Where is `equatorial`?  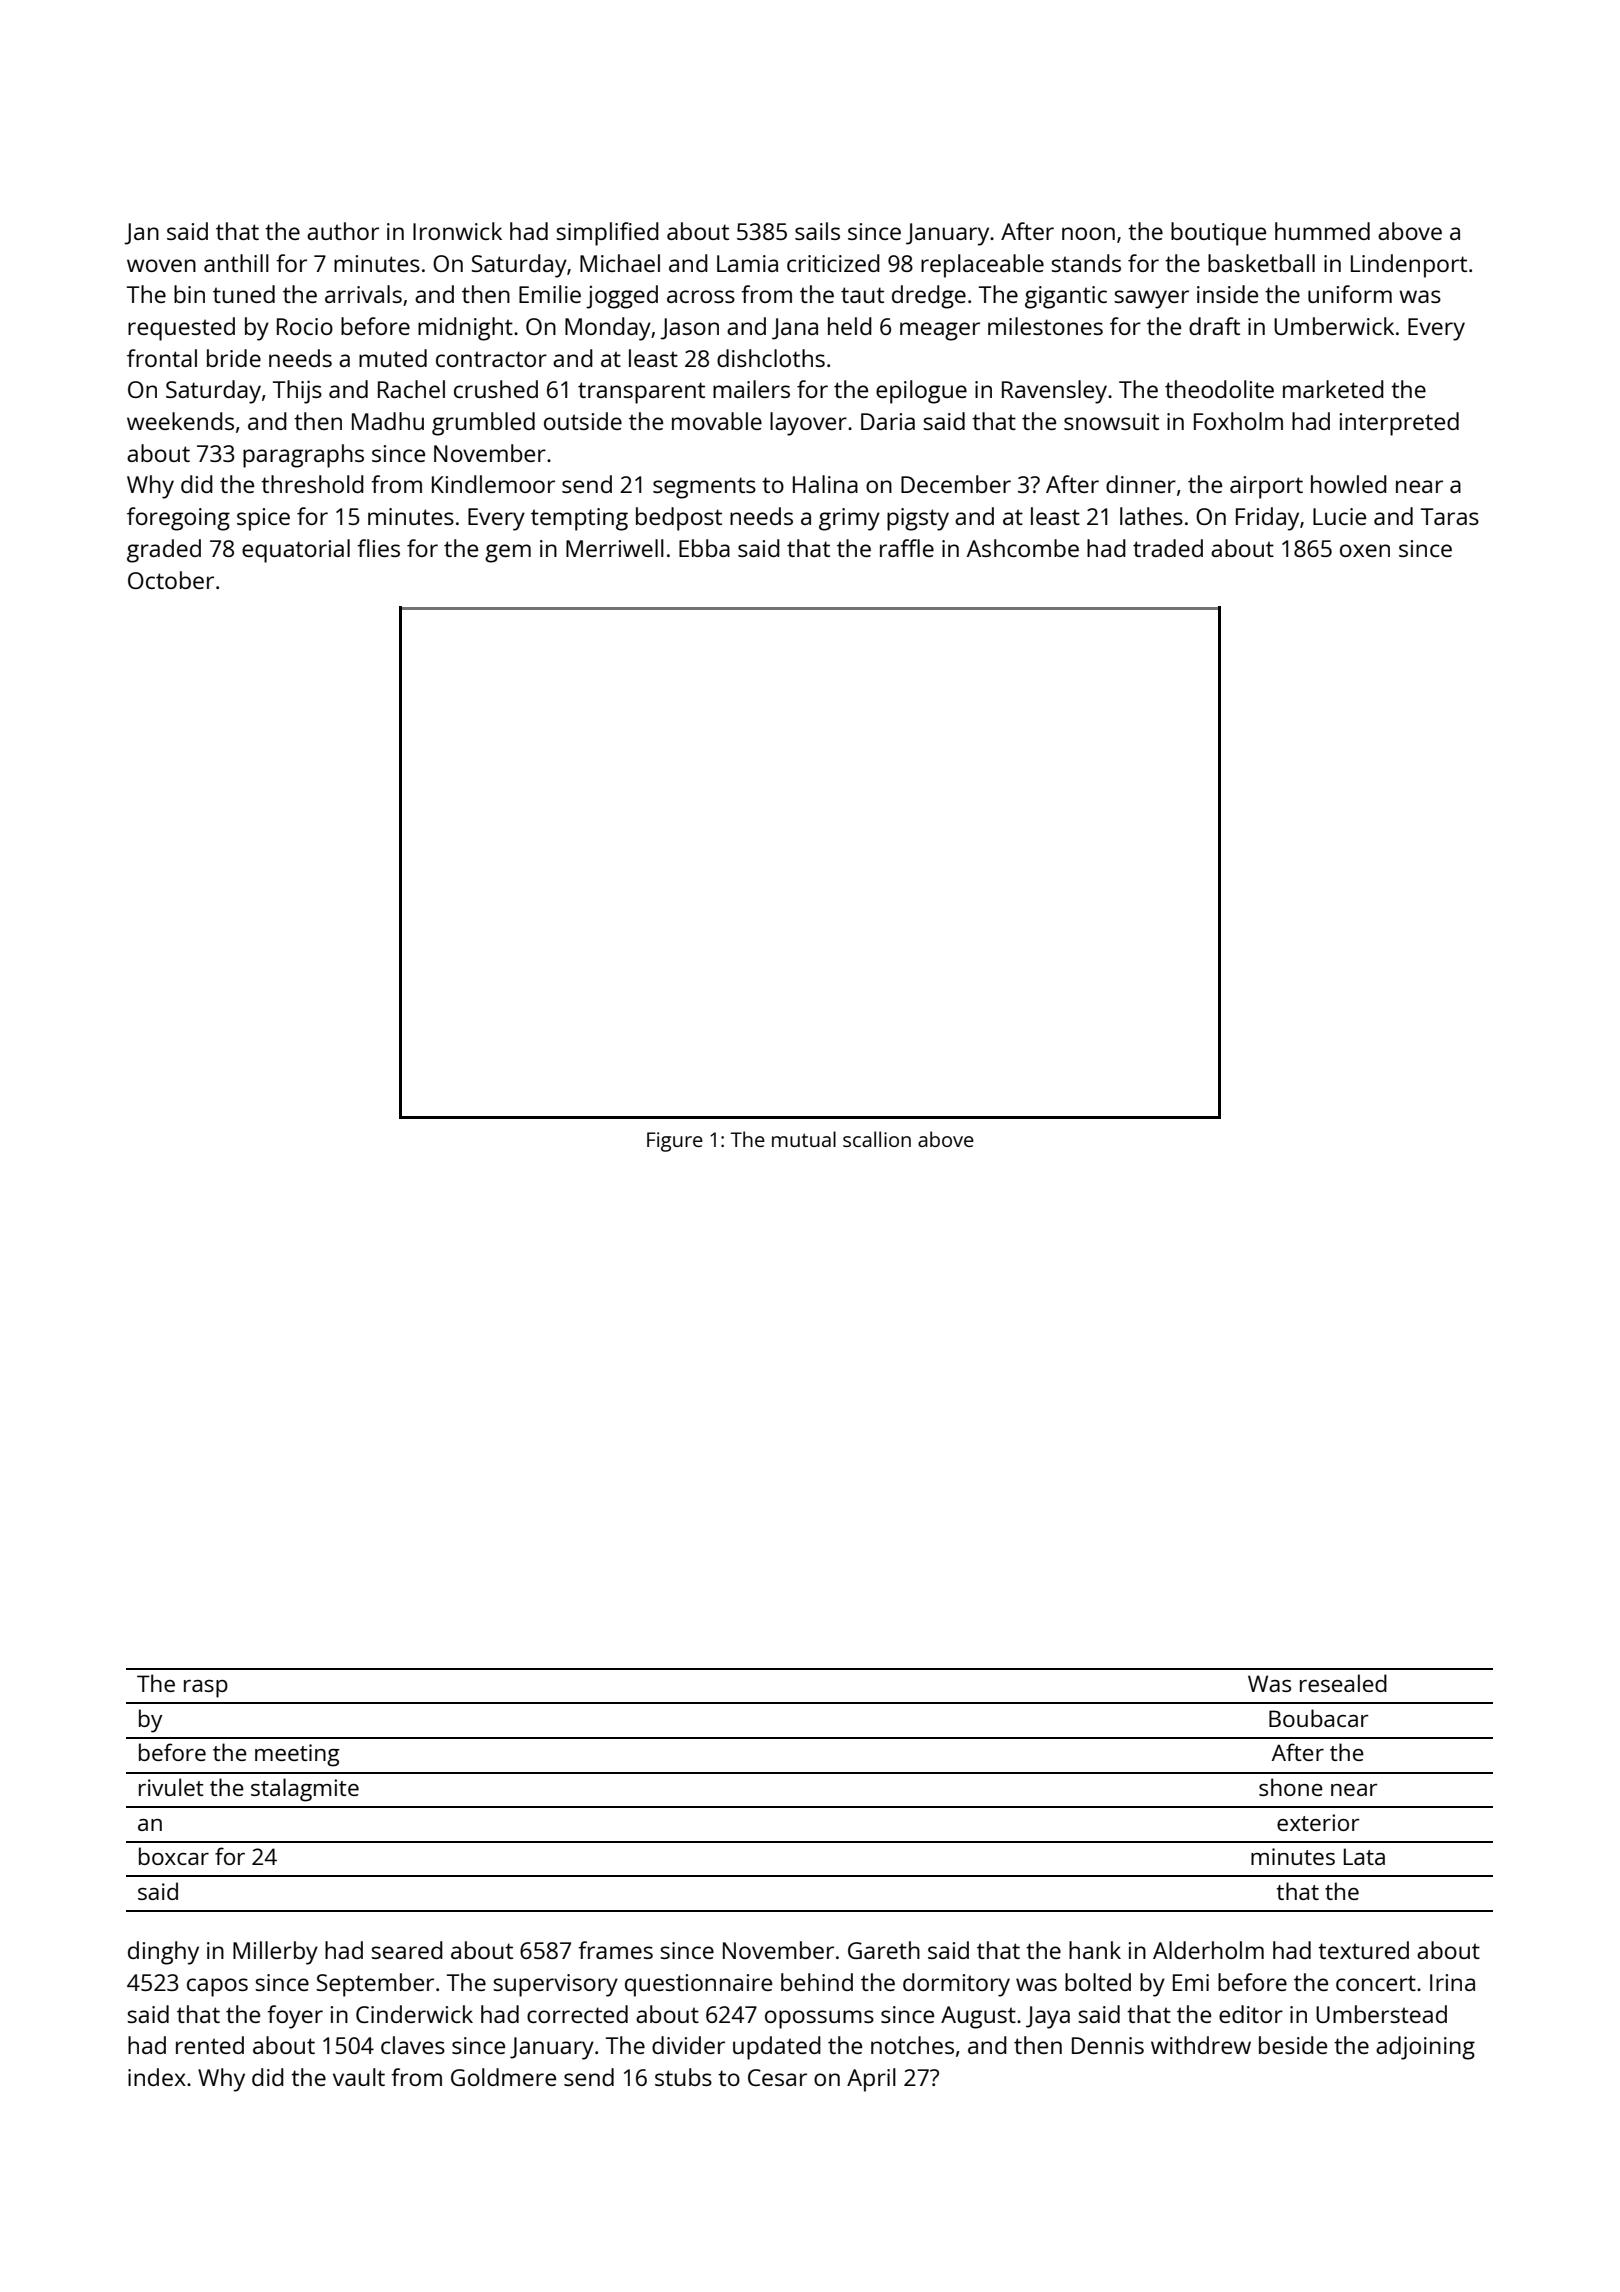 equatorial is located at coordinates (296, 551).
